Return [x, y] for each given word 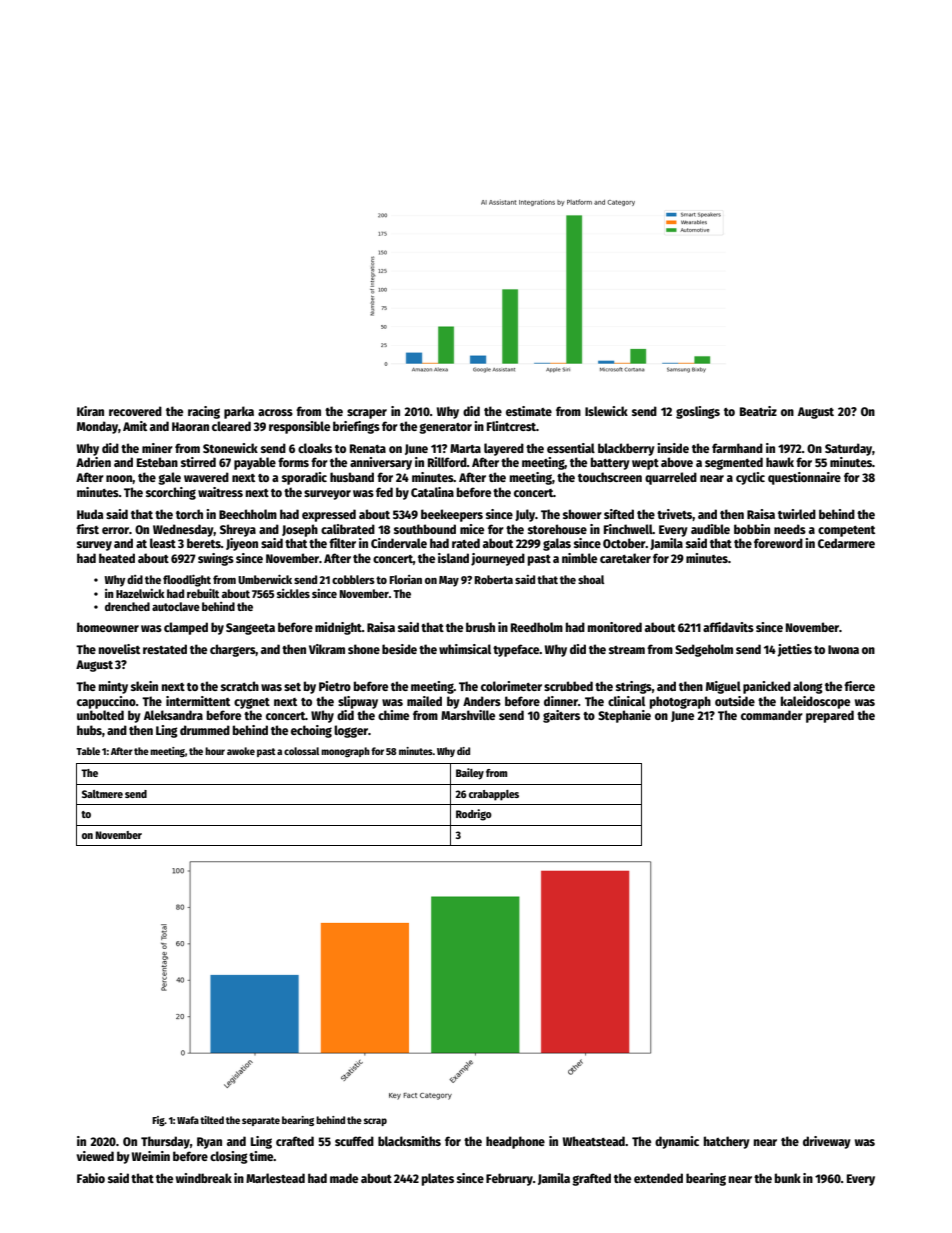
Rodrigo [474, 815]
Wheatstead [593, 1141]
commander [772, 715]
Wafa [188, 1120]
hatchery [727, 1142]
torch [189, 514]
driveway [827, 1142]
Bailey [470, 774]
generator [445, 428]
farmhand [737, 448]
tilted [212, 1120]
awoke [241, 751]
